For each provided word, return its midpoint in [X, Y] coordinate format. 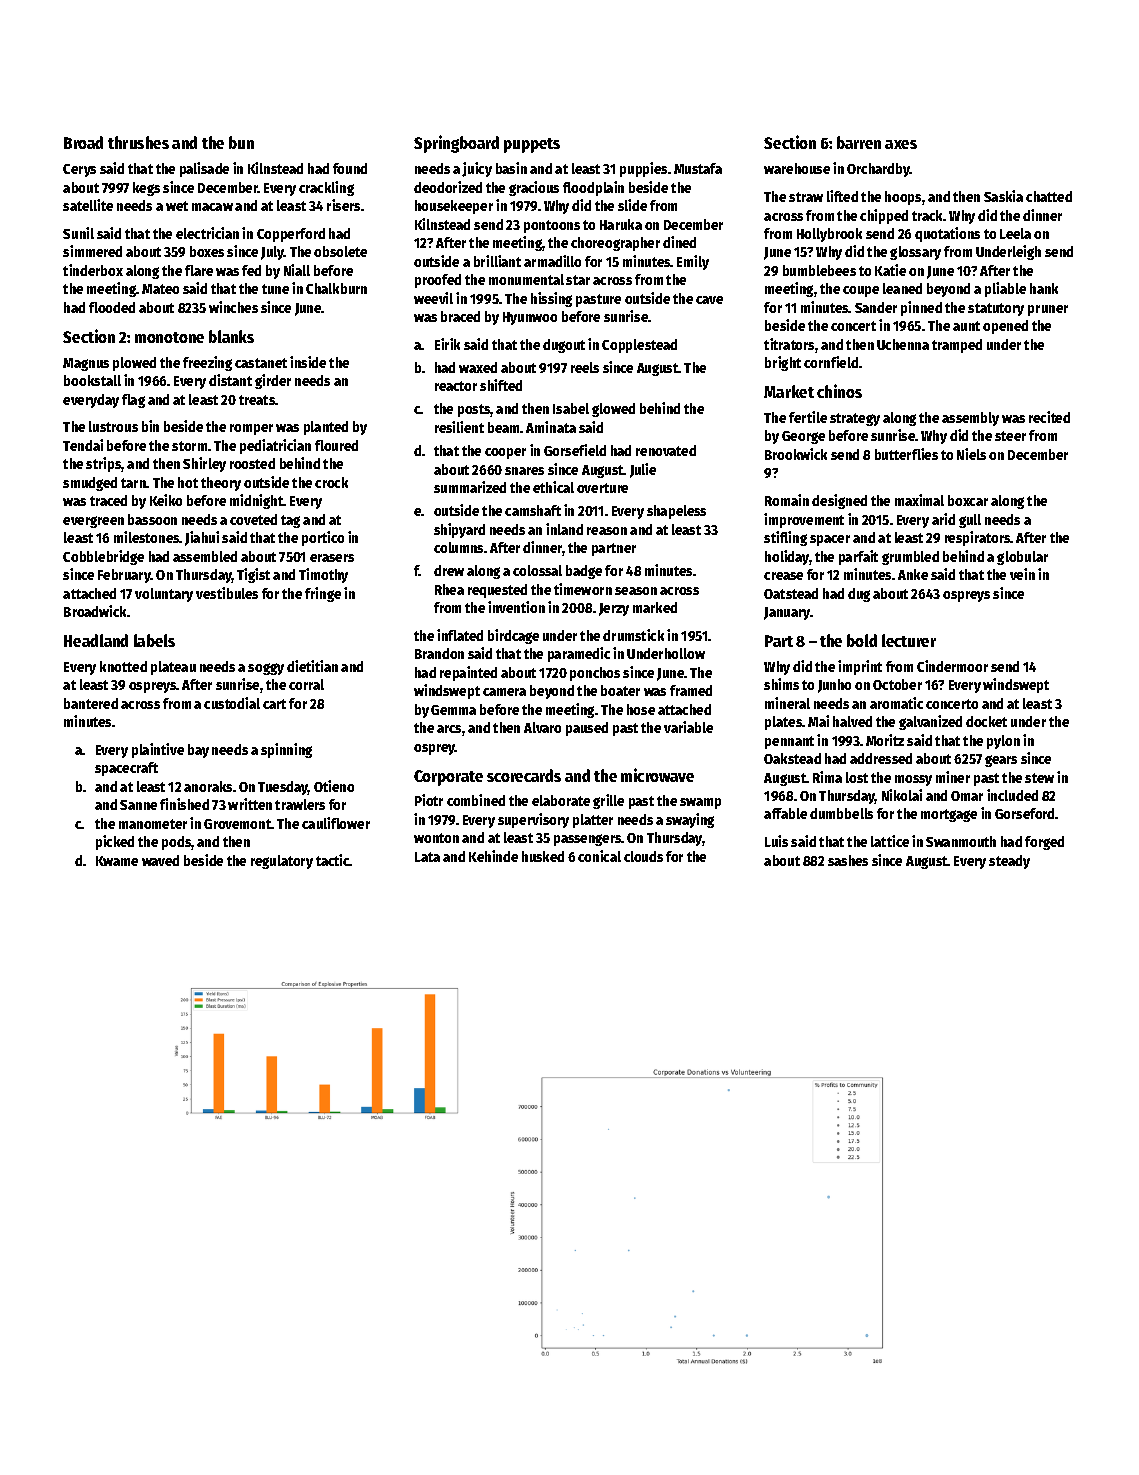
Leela [1015, 233]
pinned [921, 308]
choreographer [615, 244]
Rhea [449, 589]
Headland [96, 640]
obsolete [340, 251]
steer [1010, 436]
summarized [470, 487]
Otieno [334, 786]
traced [108, 500]
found [350, 168]
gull [970, 521]
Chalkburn [336, 288]
